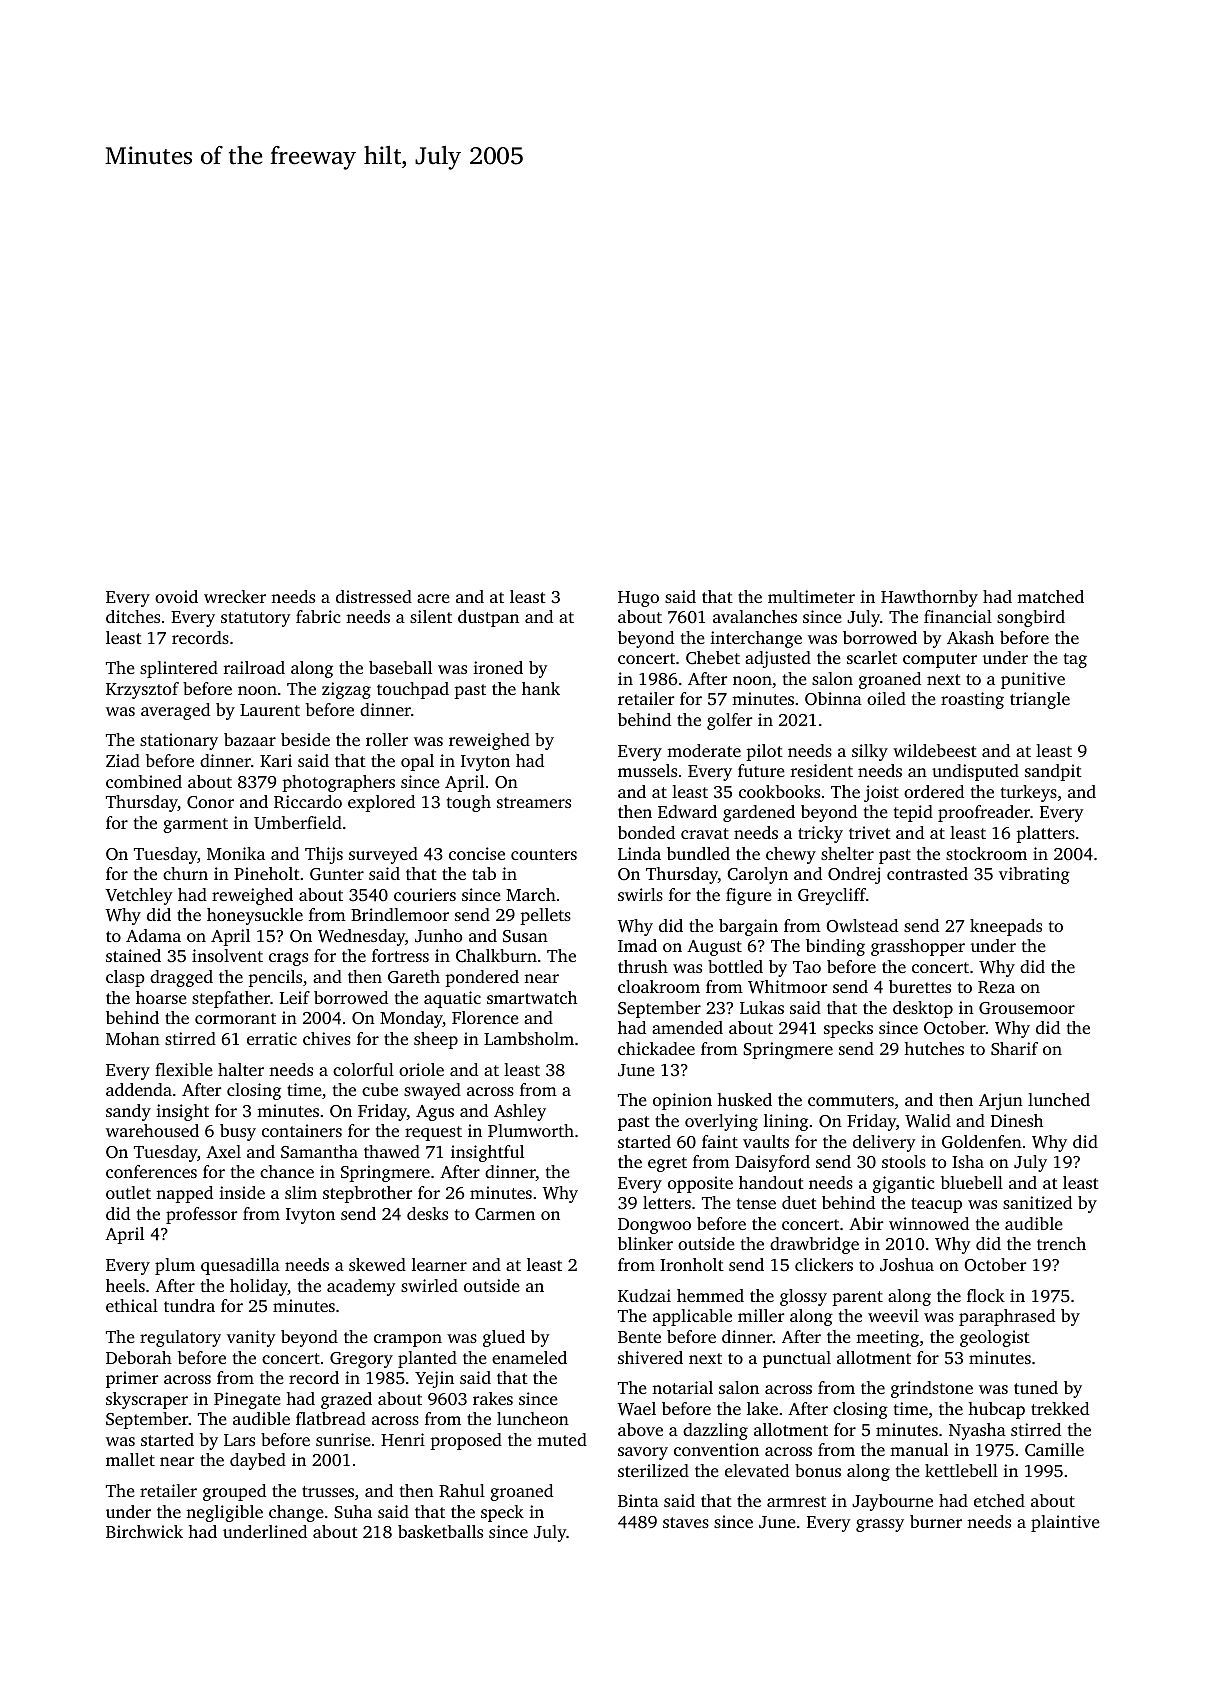 Image resolution: width=1206 pixels, height=1706 pixels. I want to click on mallet, so click(130, 1459).
